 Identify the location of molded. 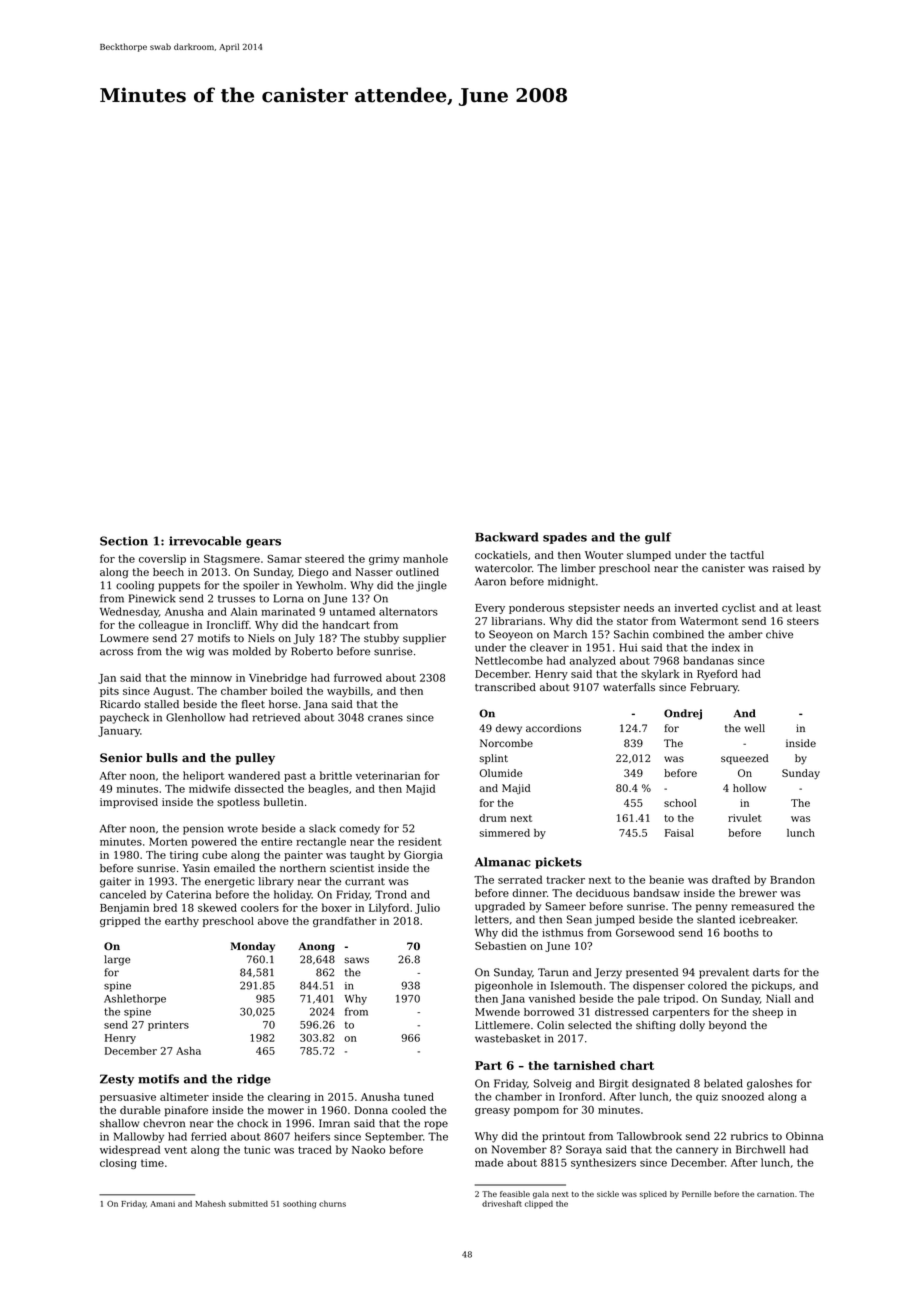
(252, 651).
